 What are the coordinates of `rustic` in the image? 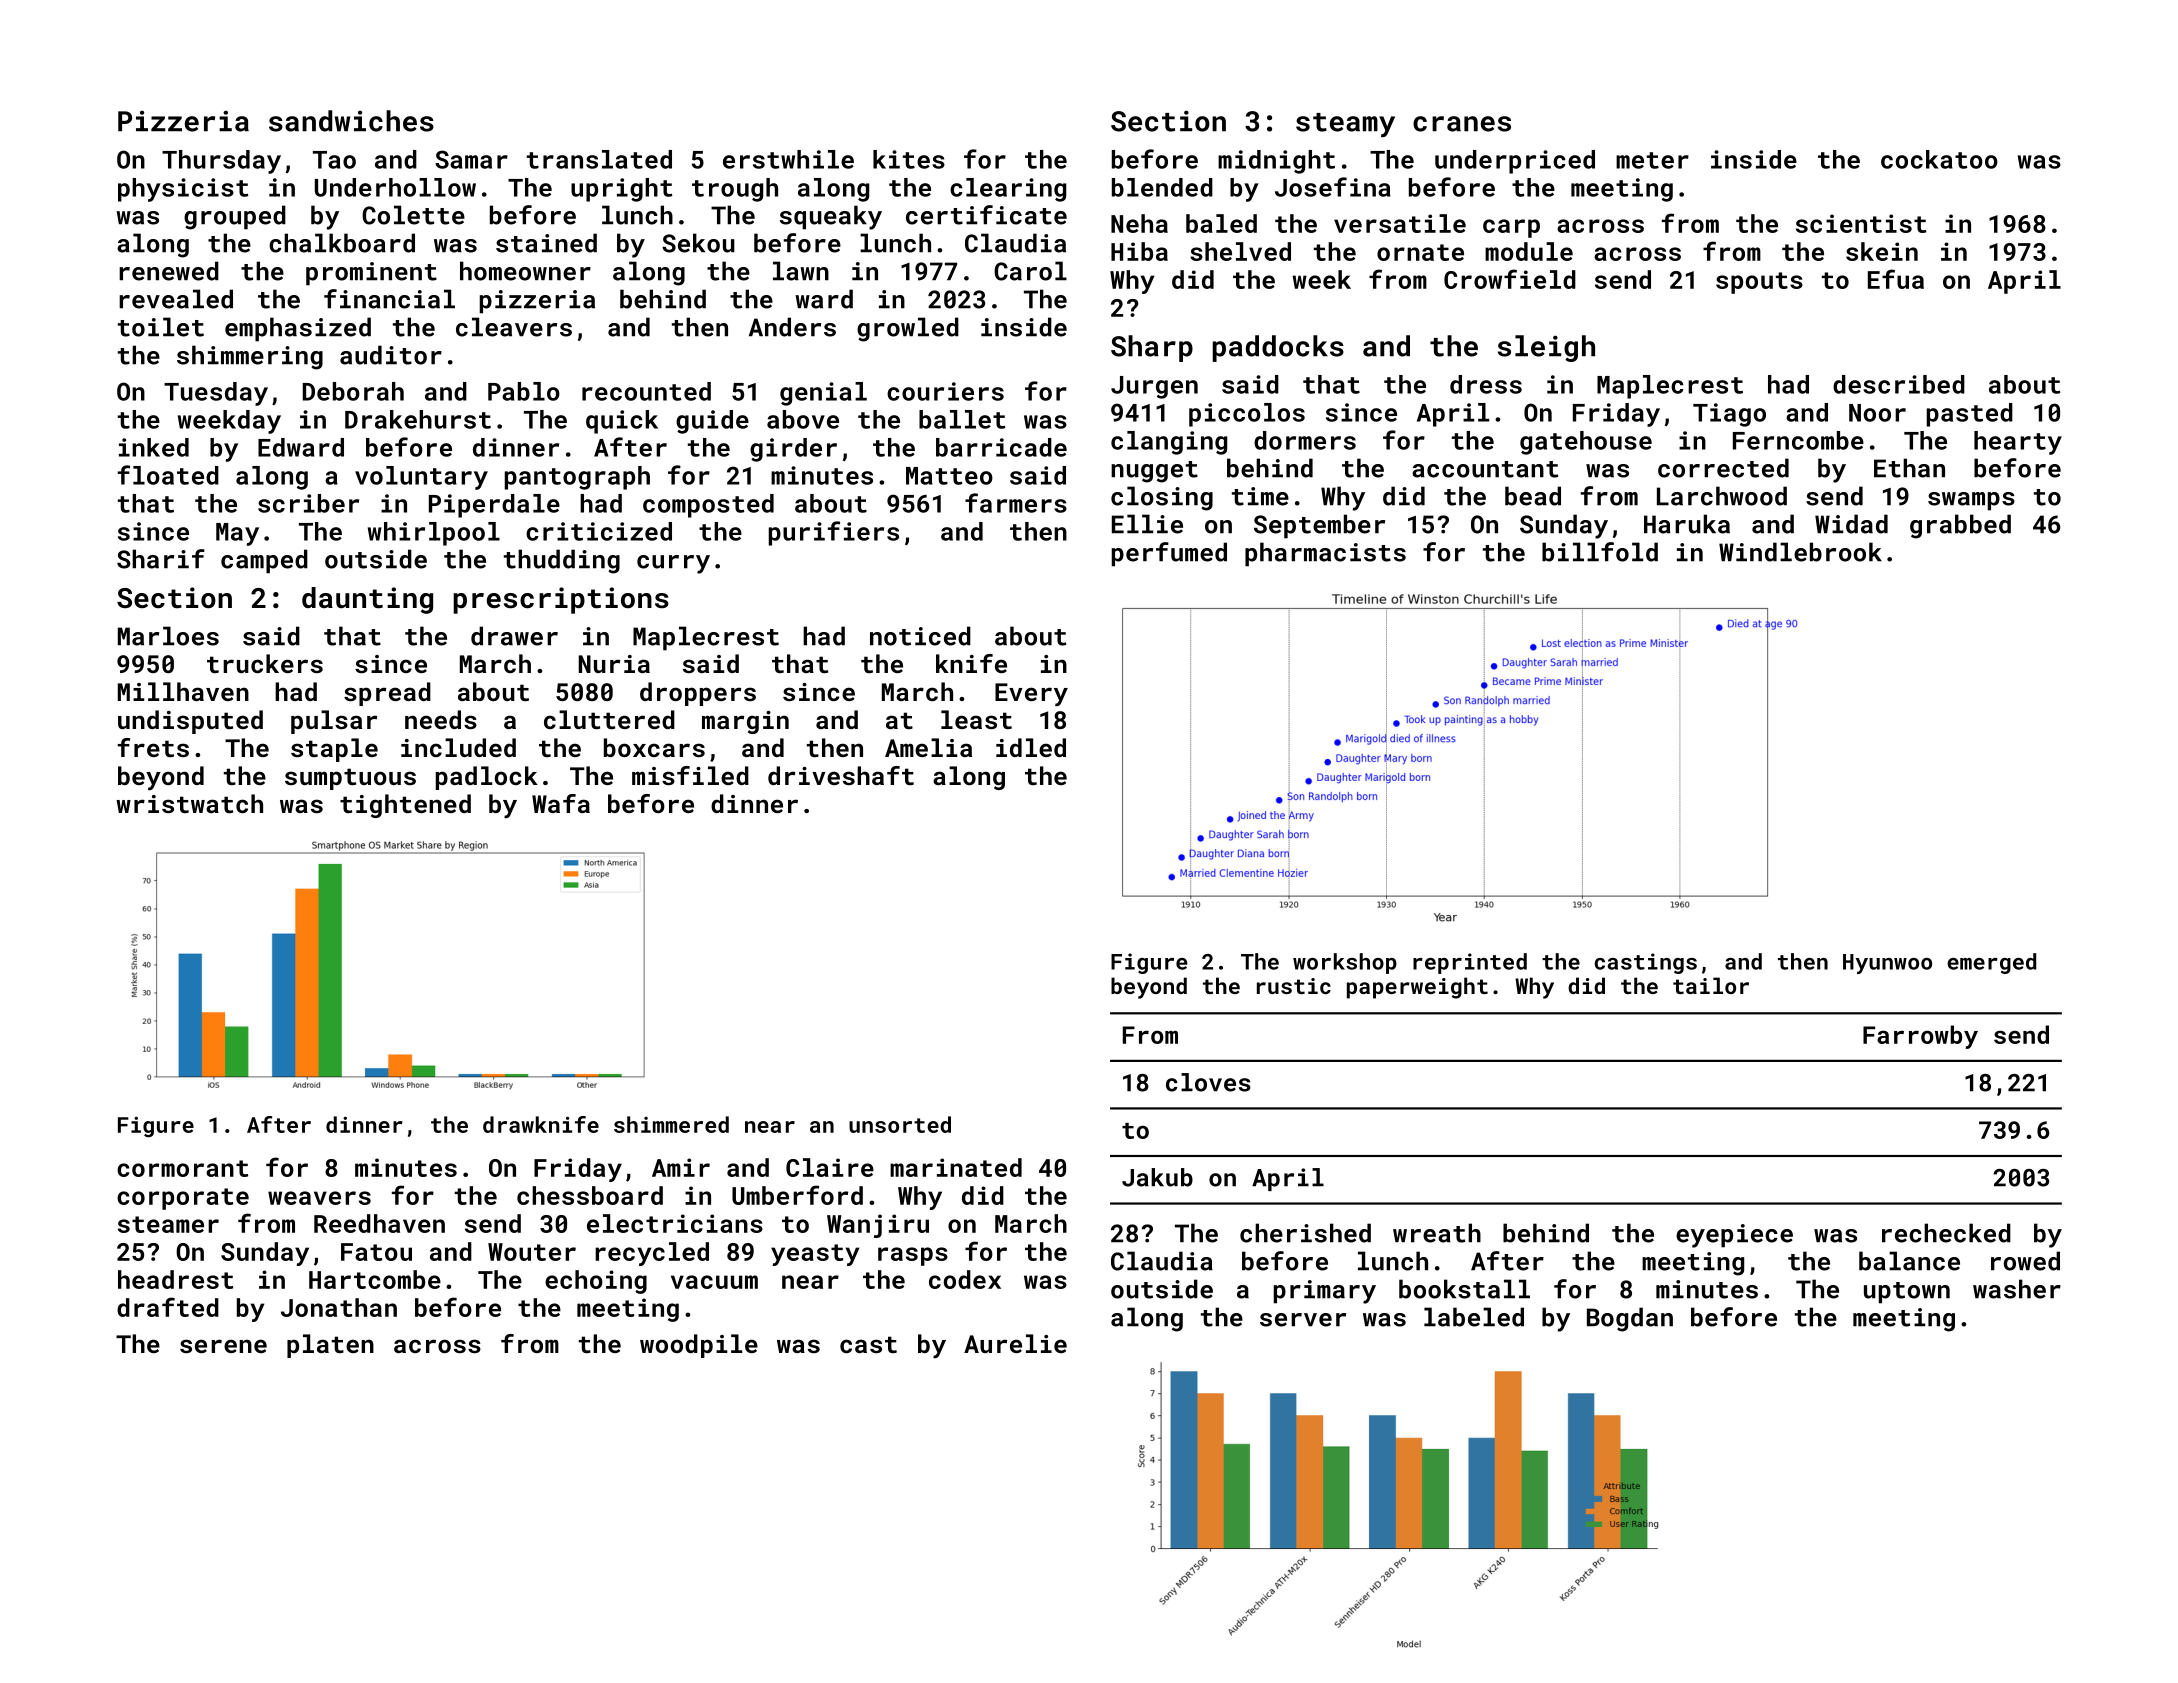 It's located at (1294, 986).
